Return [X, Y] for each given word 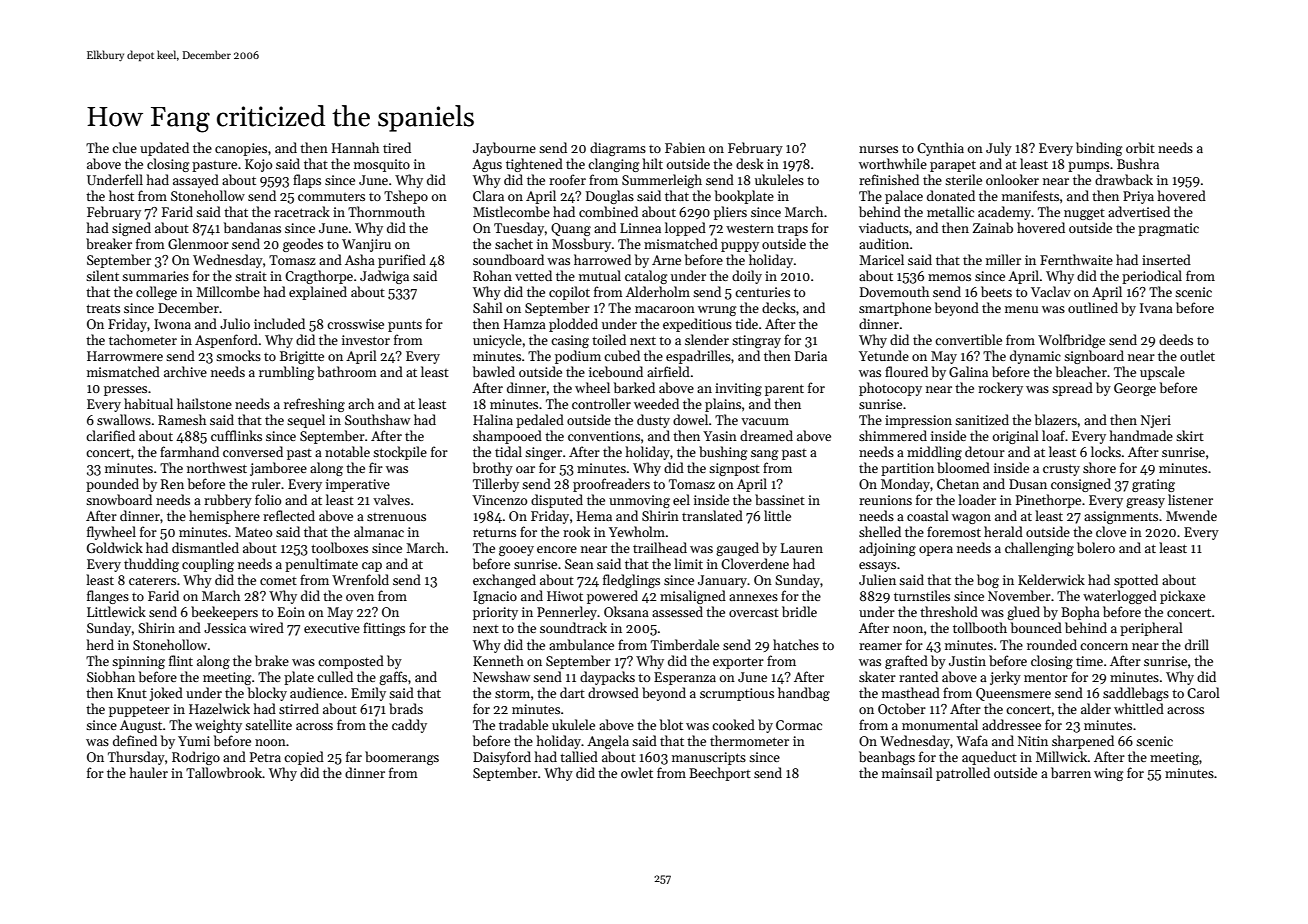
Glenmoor [198, 243]
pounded [112, 485]
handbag [804, 694]
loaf [1053, 435]
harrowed [602, 259]
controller [601, 403]
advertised [1139, 211]
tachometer [143, 339]
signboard [1094, 357]
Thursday [136, 758]
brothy [493, 469]
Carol [1203, 692]
